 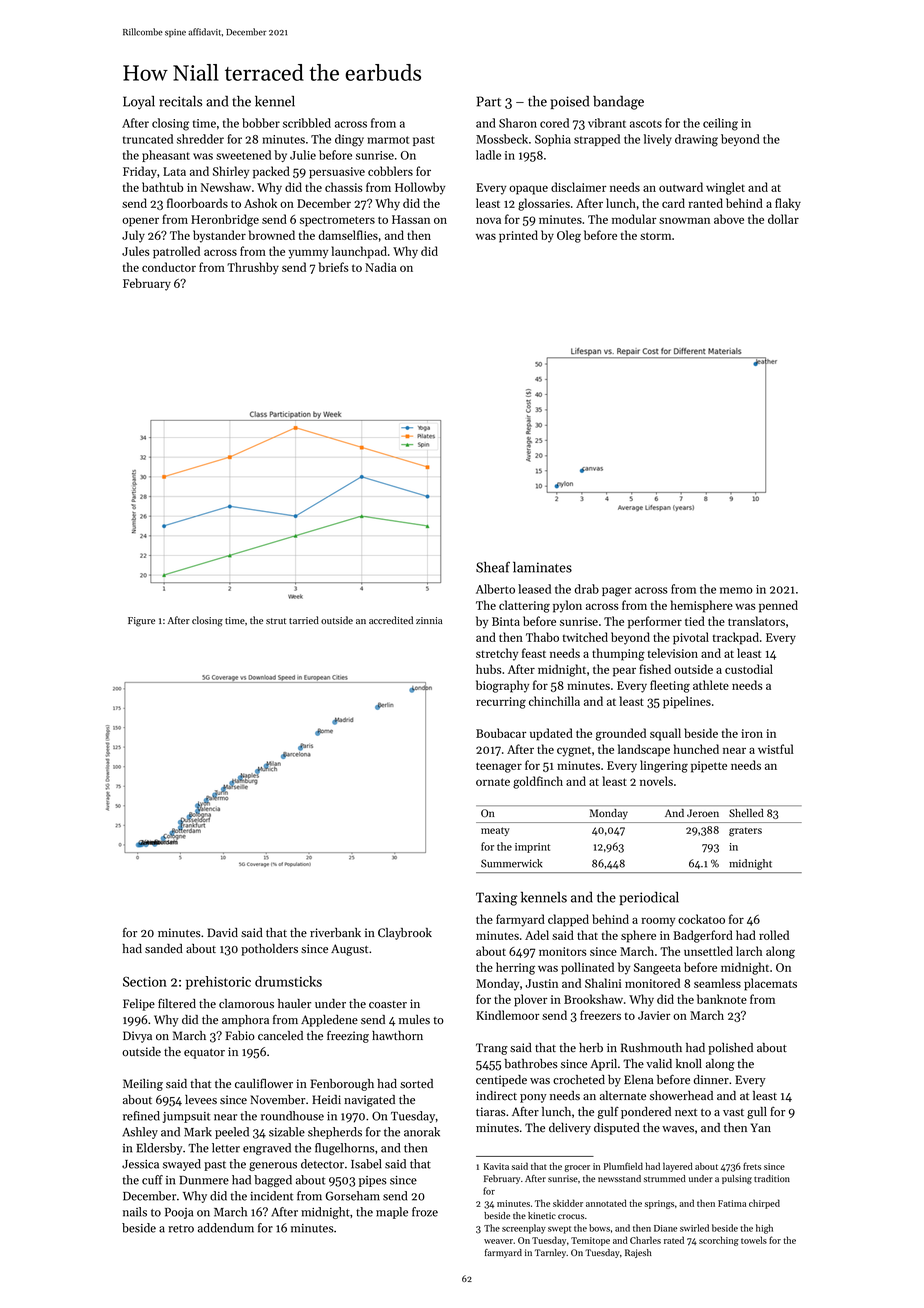 What do you see at coordinates (498, 1241) in the screenshot?
I see `weaver` at bounding box center [498, 1241].
